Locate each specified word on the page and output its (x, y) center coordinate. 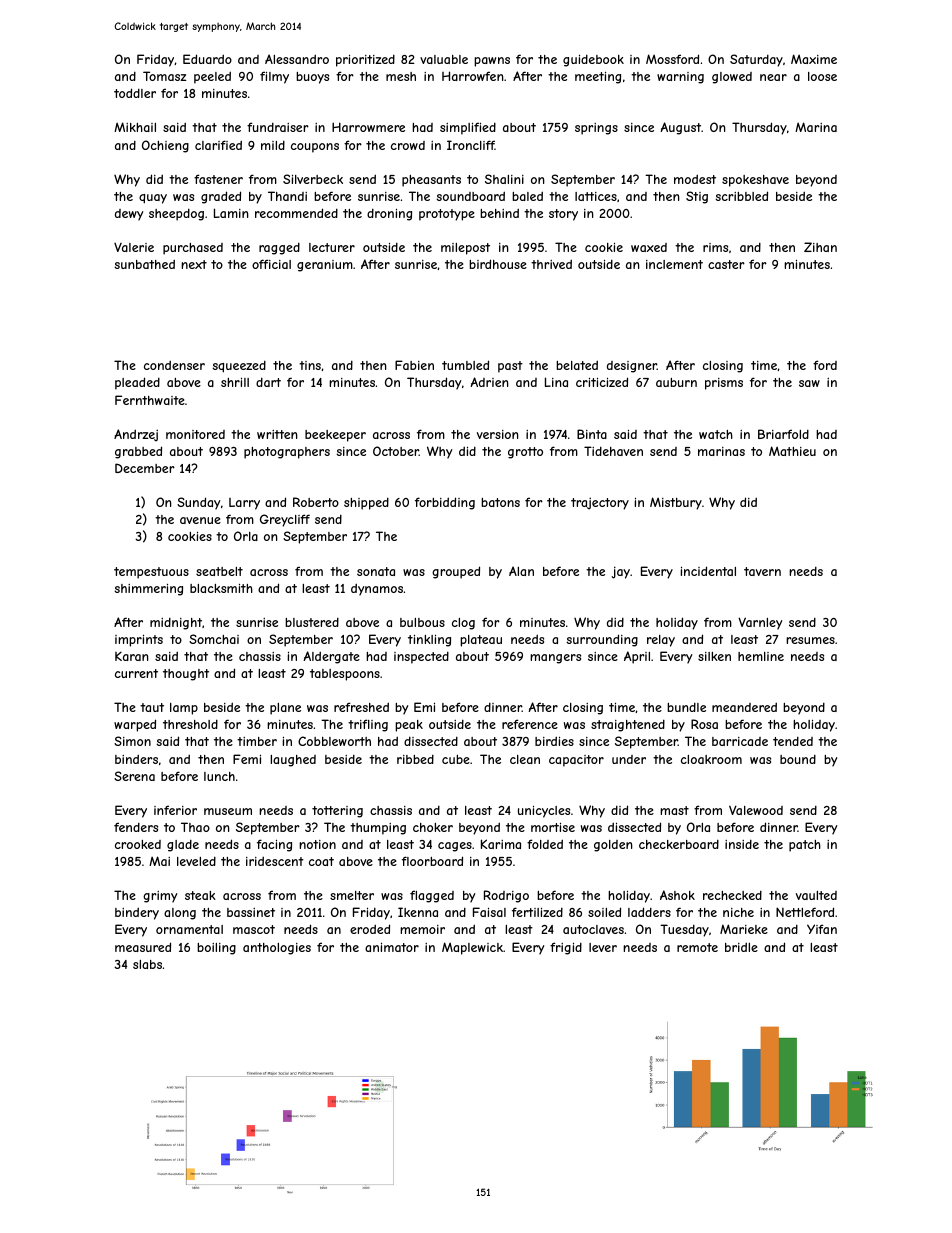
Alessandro (297, 59)
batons (500, 502)
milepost (465, 249)
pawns (492, 62)
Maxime (814, 59)
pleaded (137, 383)
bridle (741, 947)
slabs (147, 964)
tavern (762, 571)
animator (392, 947)
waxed (649, 247)
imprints (139, 641)
